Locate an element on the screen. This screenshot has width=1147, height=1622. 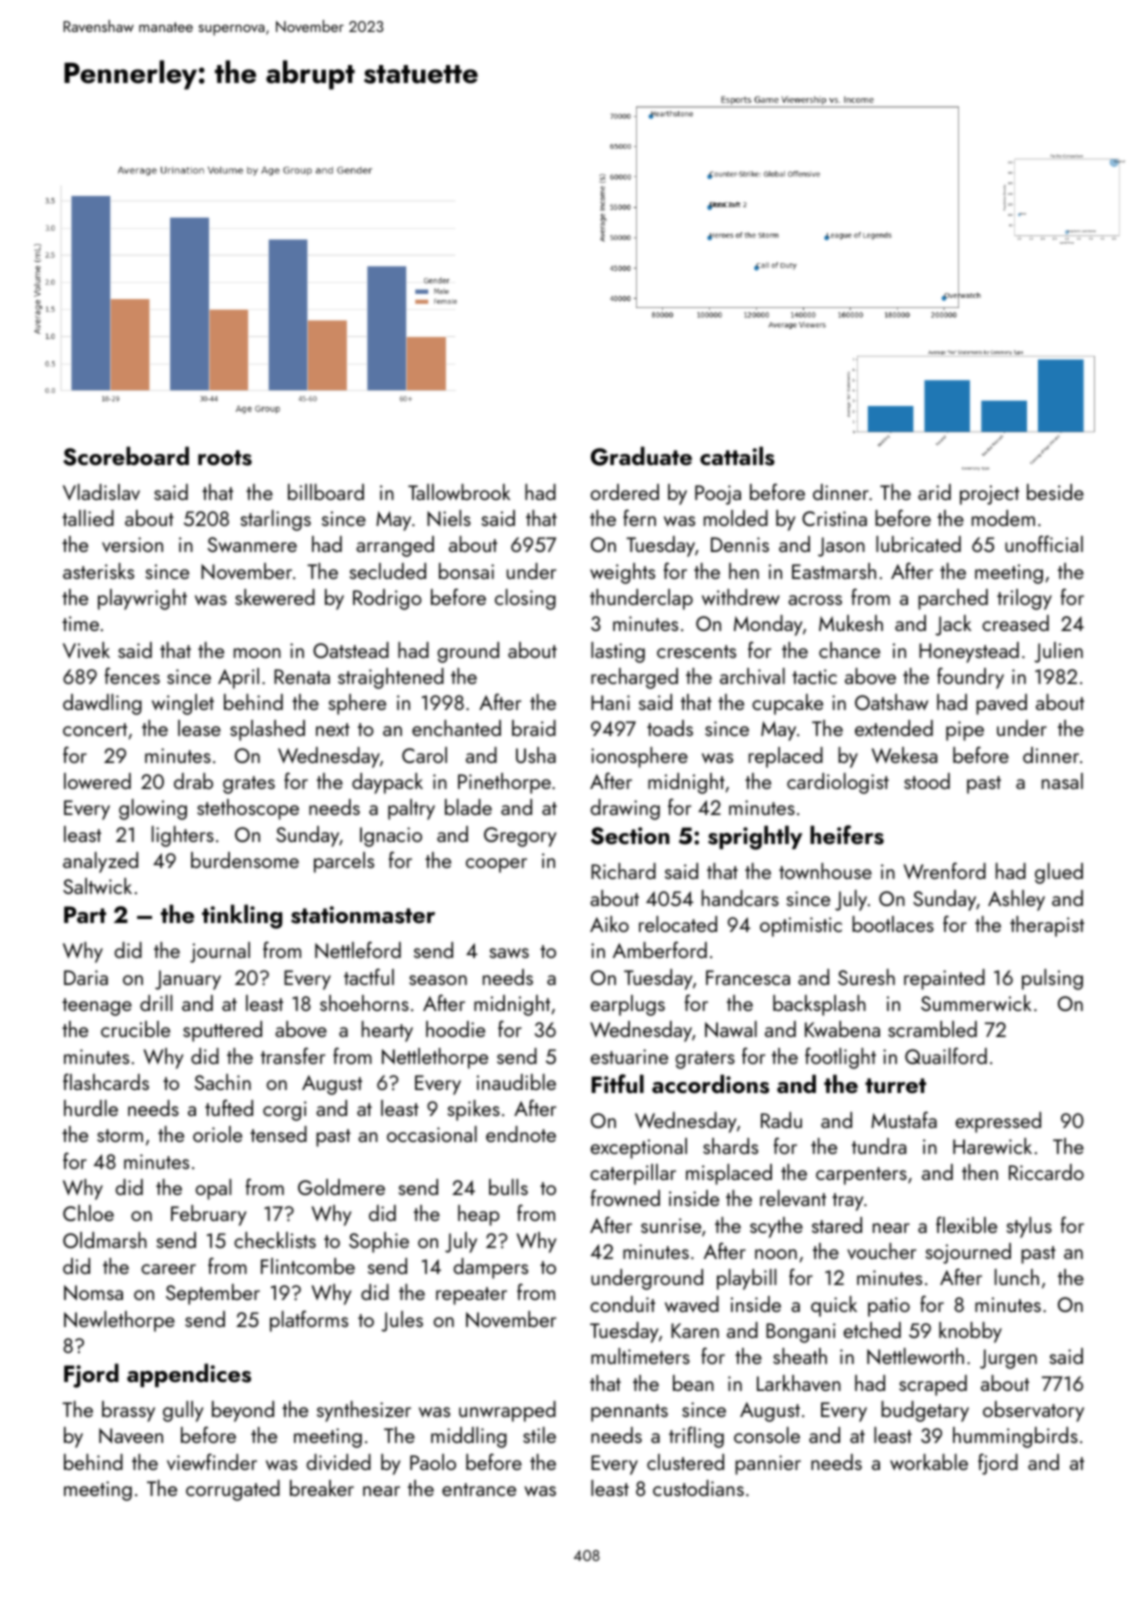
opal is located at coordinates (213, 1189).
